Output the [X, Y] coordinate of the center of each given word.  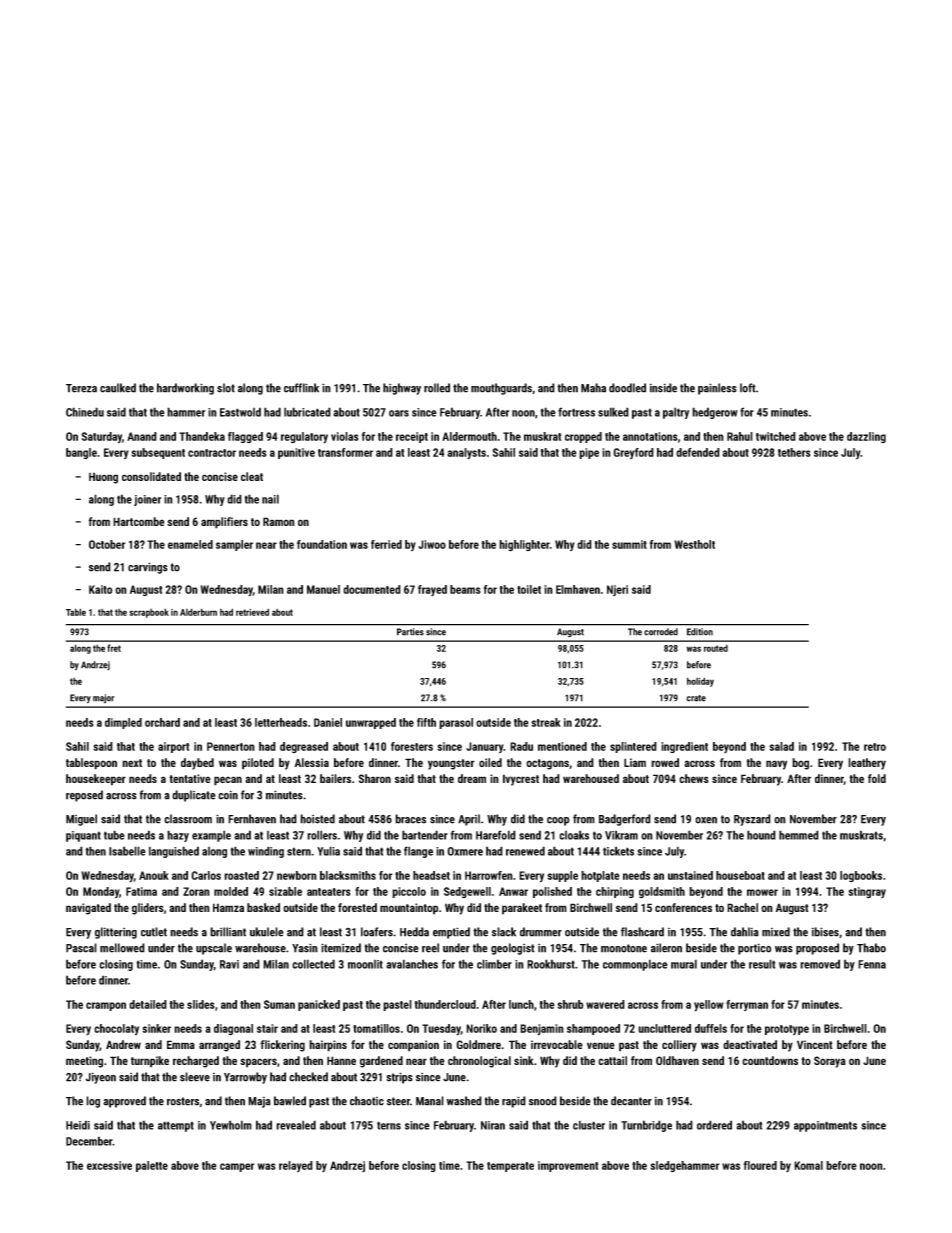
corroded [661, 632]
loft [748, 388]
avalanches [412, 964]
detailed [148, 1004]
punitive [296, 453]
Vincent [815, 1044]
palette [152, 1166]
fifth [426, 722]
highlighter [524, 546]
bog [800, 764]
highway [402, 389]
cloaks [574, 835]
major [103, 699]
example [211, 836]
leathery [867, 764]
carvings [148, 568]
